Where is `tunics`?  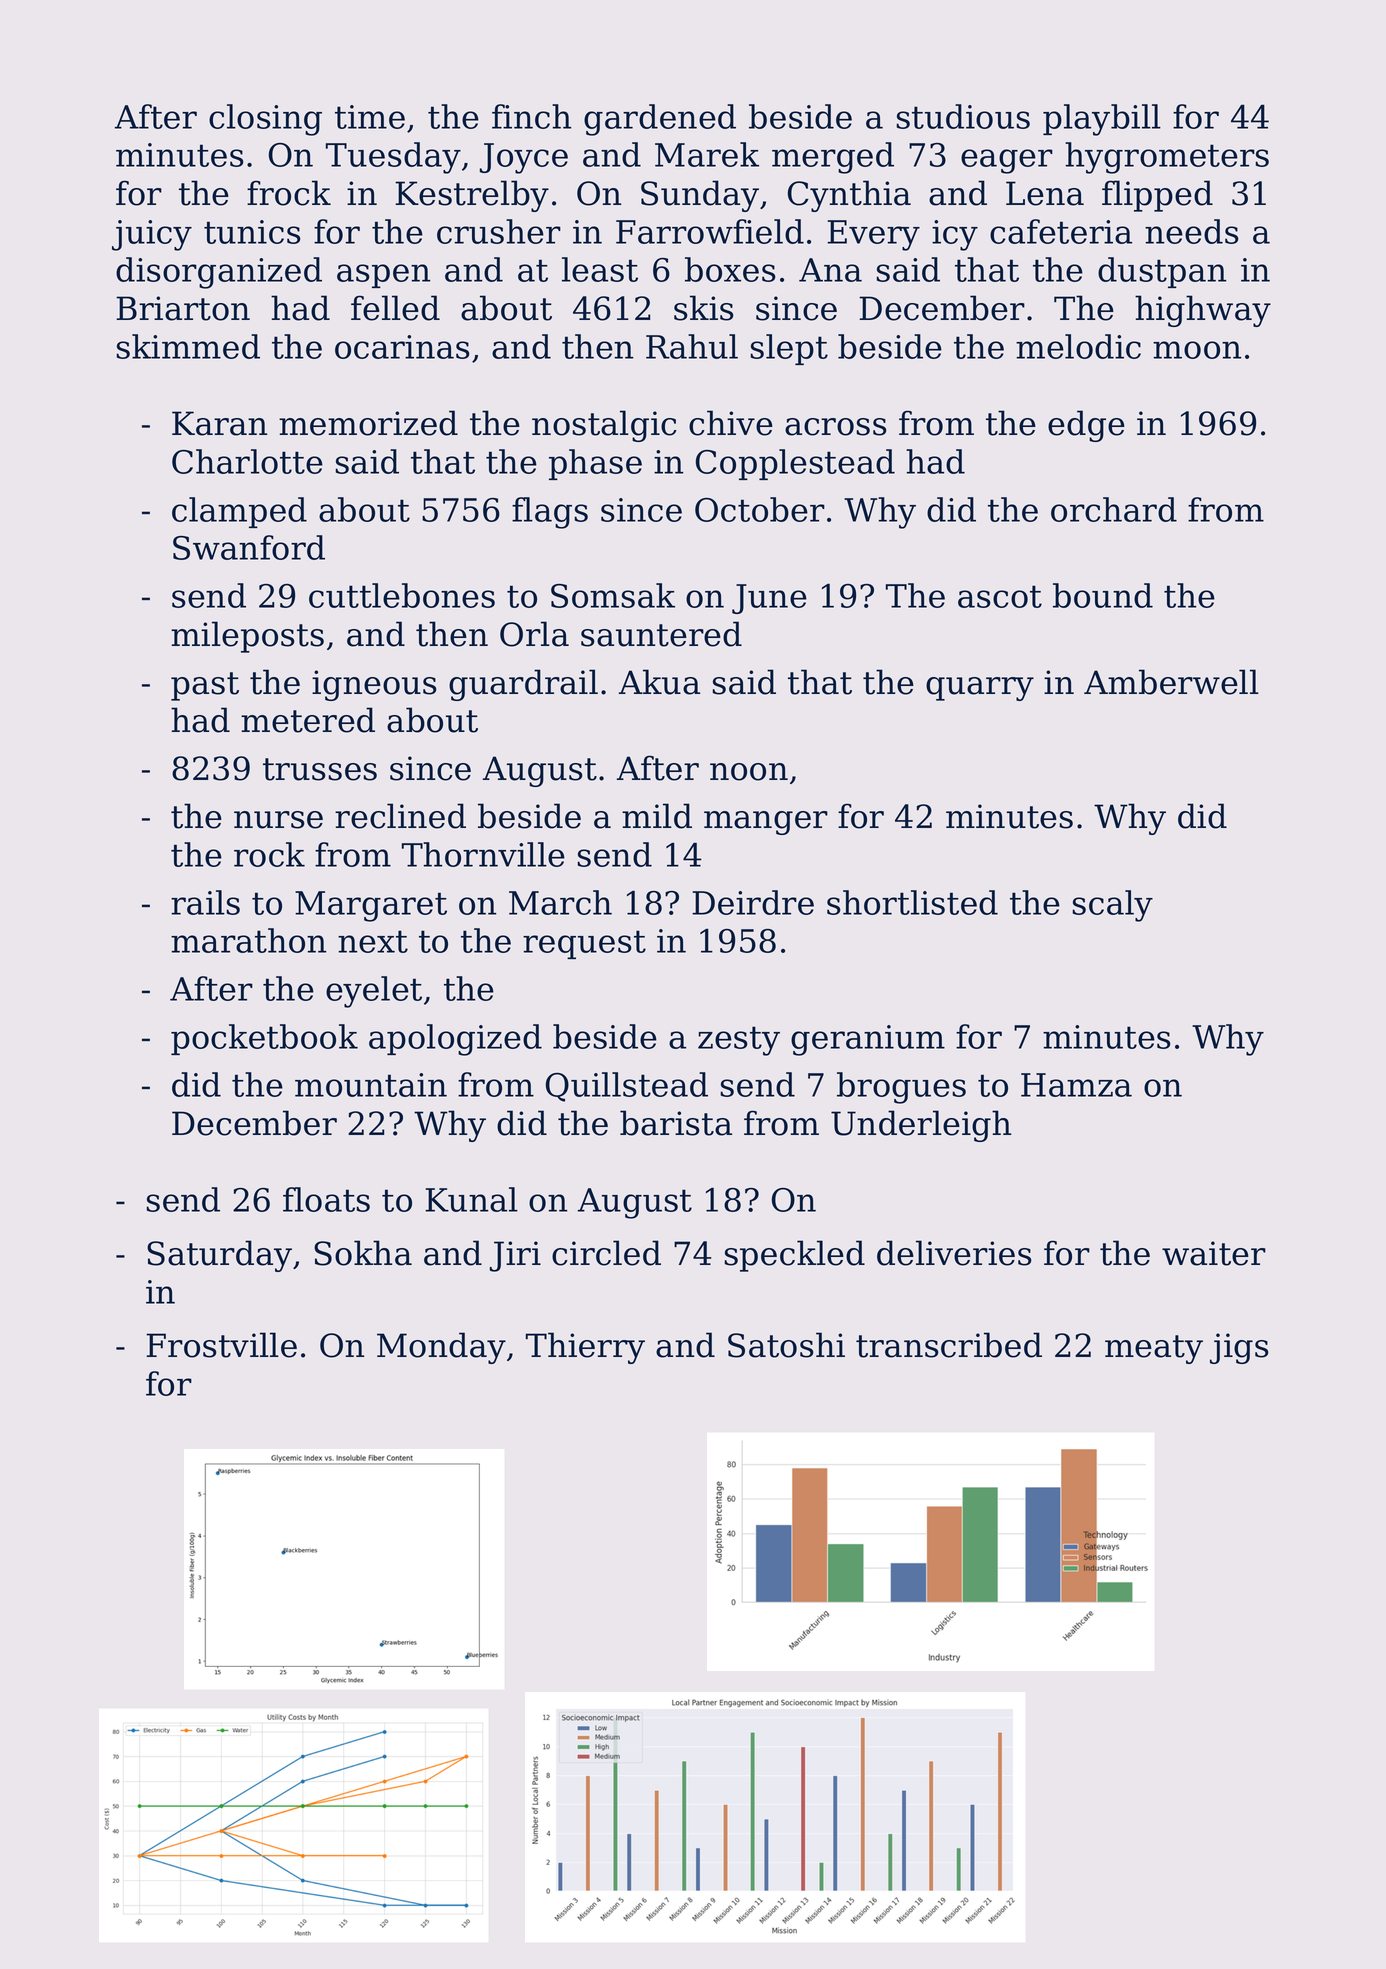
tunics is located at coordinates (252, 232).
